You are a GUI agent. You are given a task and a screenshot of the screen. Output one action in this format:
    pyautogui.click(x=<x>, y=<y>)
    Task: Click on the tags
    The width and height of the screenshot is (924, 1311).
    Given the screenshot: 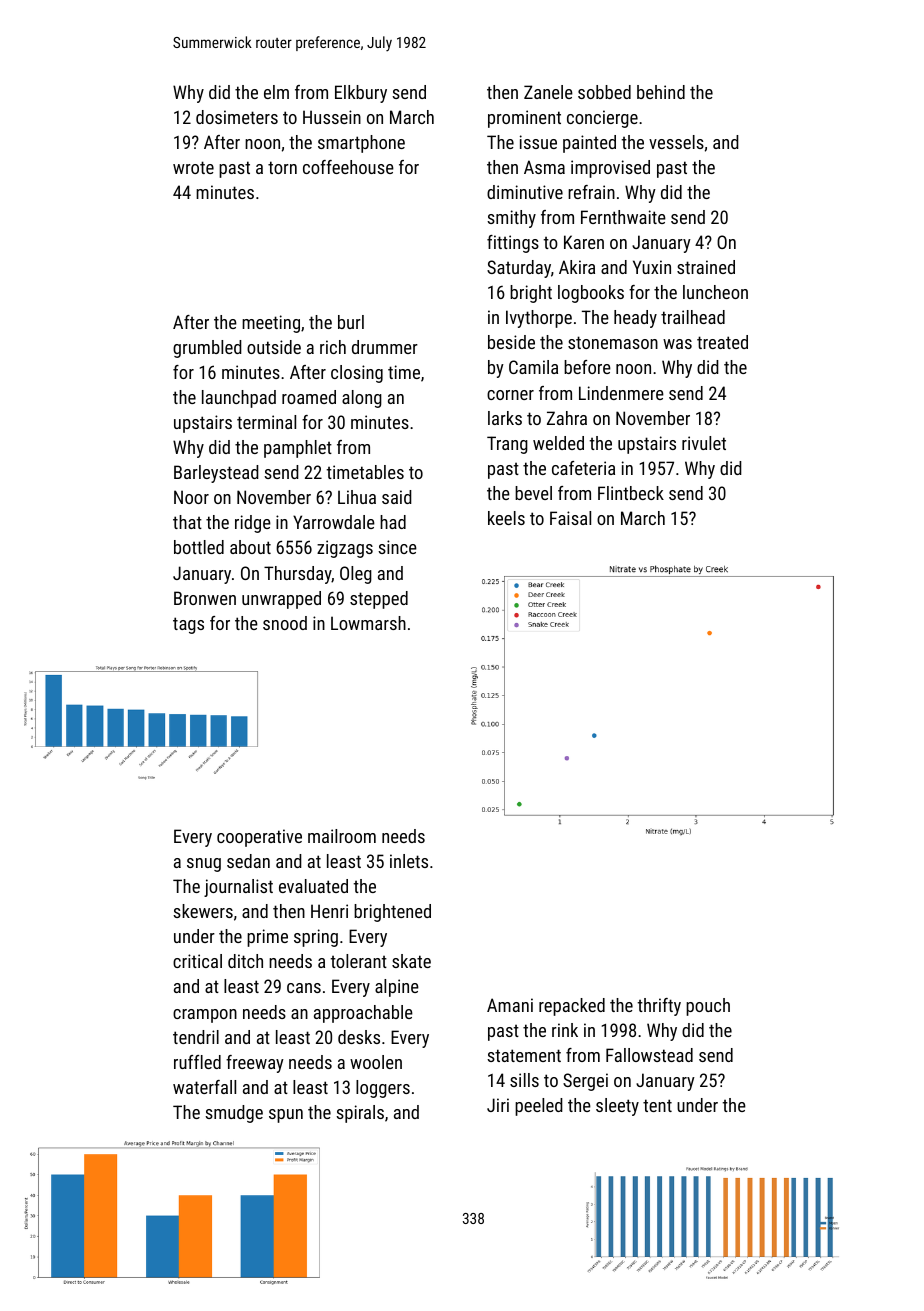 What is the action you would take?
    pyautogui.click(x=188, y=625)
